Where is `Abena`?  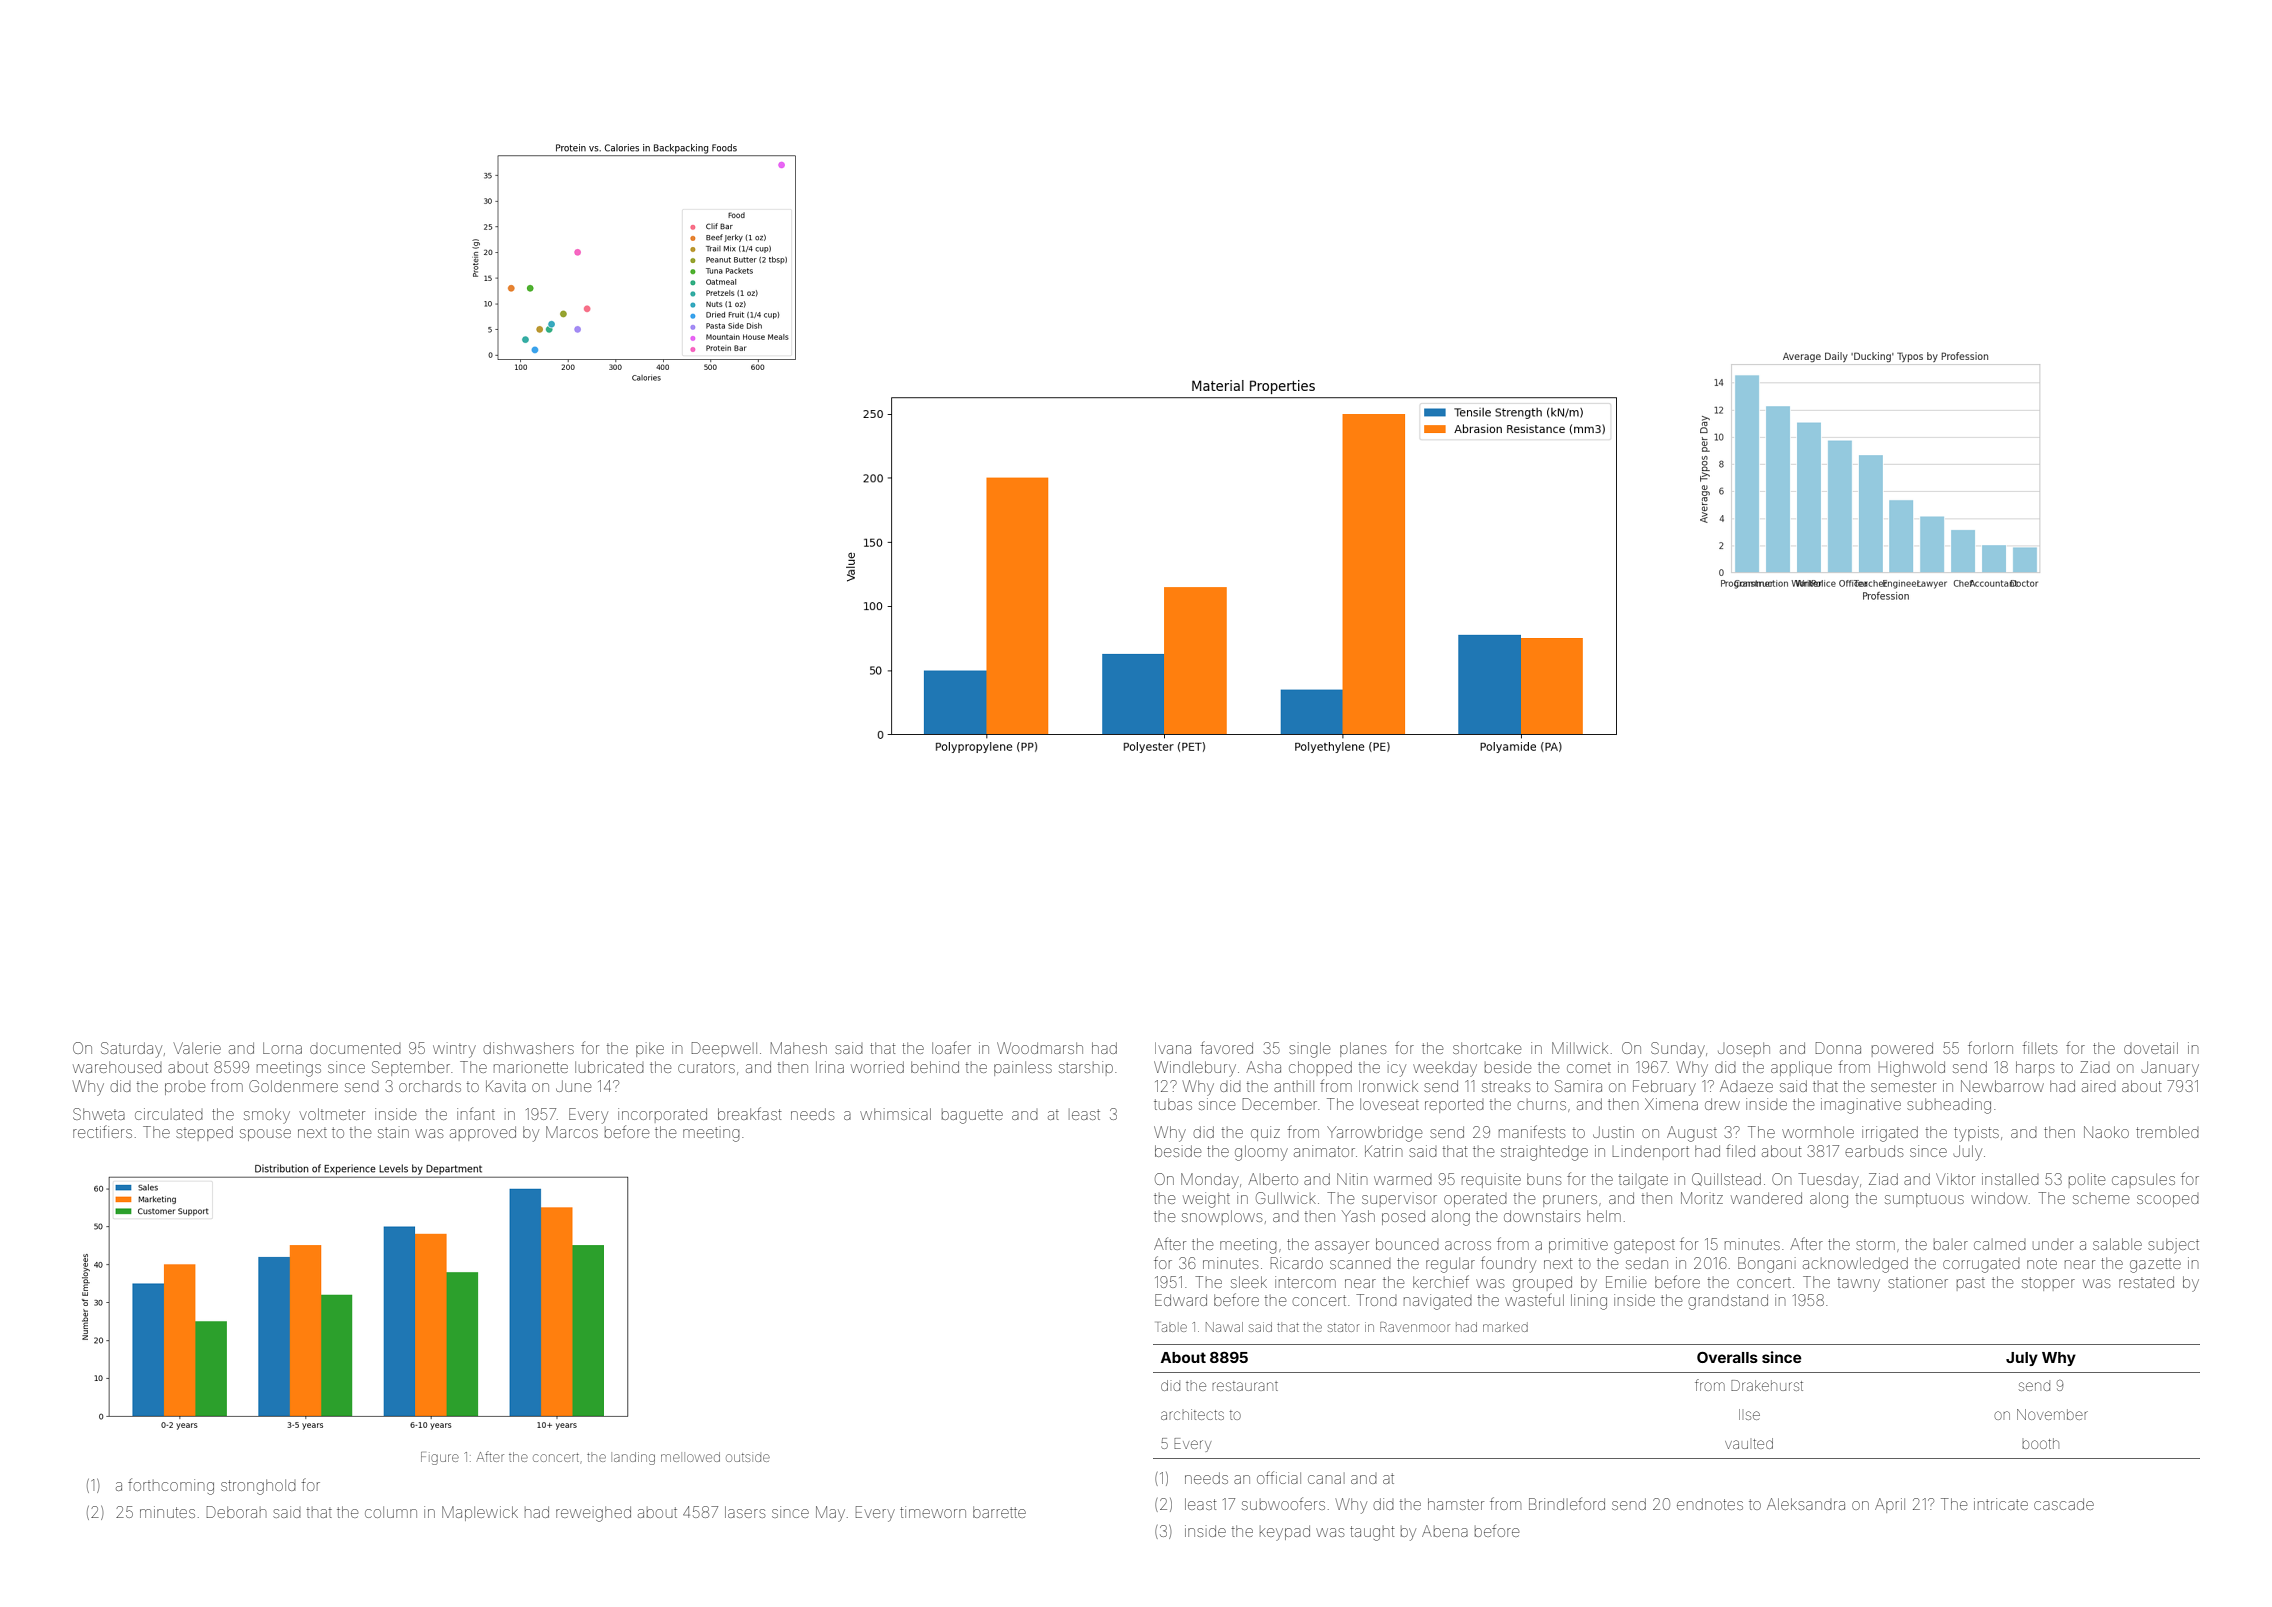 Abena is located at coordinates (1445, 1531).
